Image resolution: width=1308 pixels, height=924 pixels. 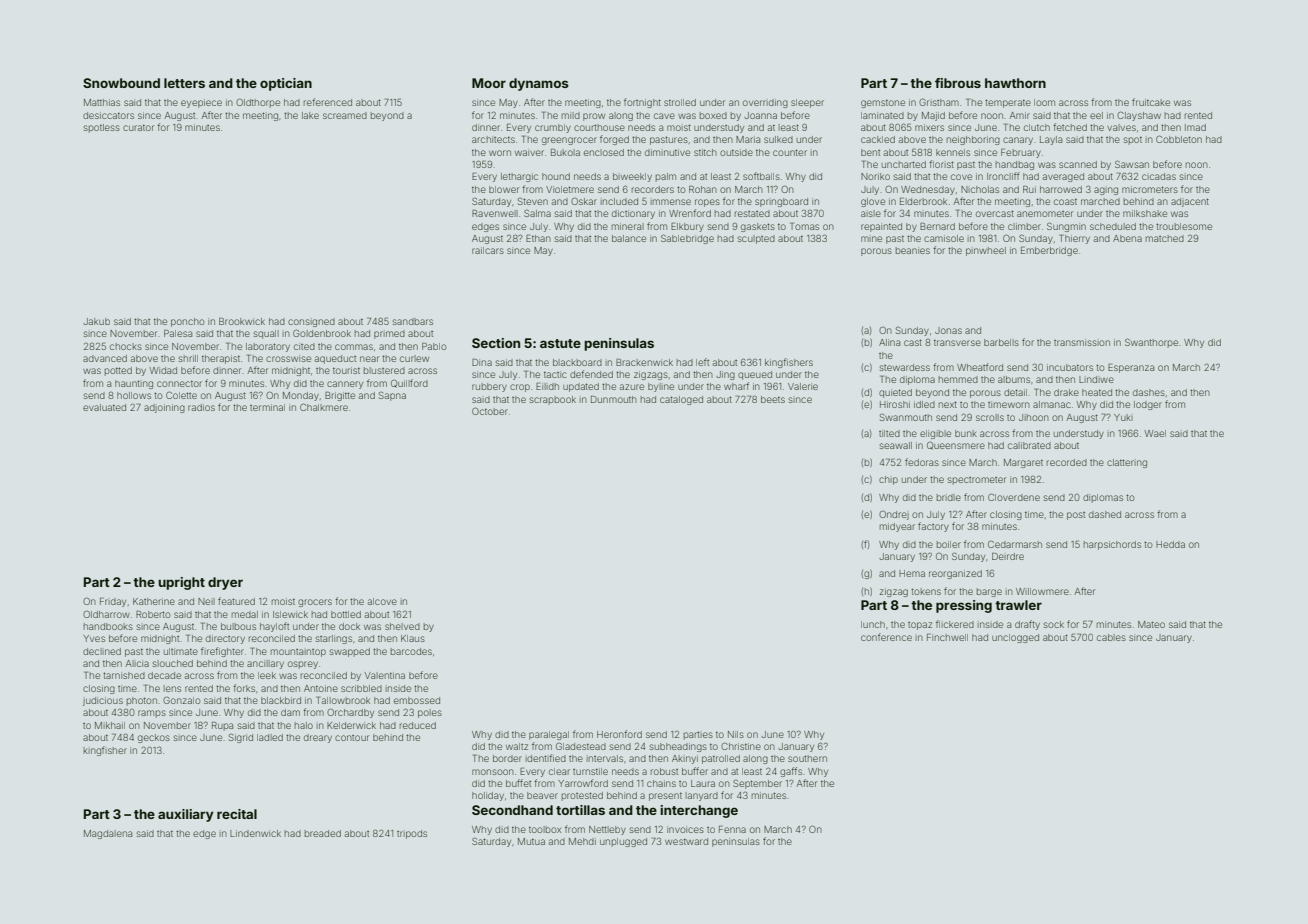 I want to click on Wednesday, so click(x=928, y=190).
